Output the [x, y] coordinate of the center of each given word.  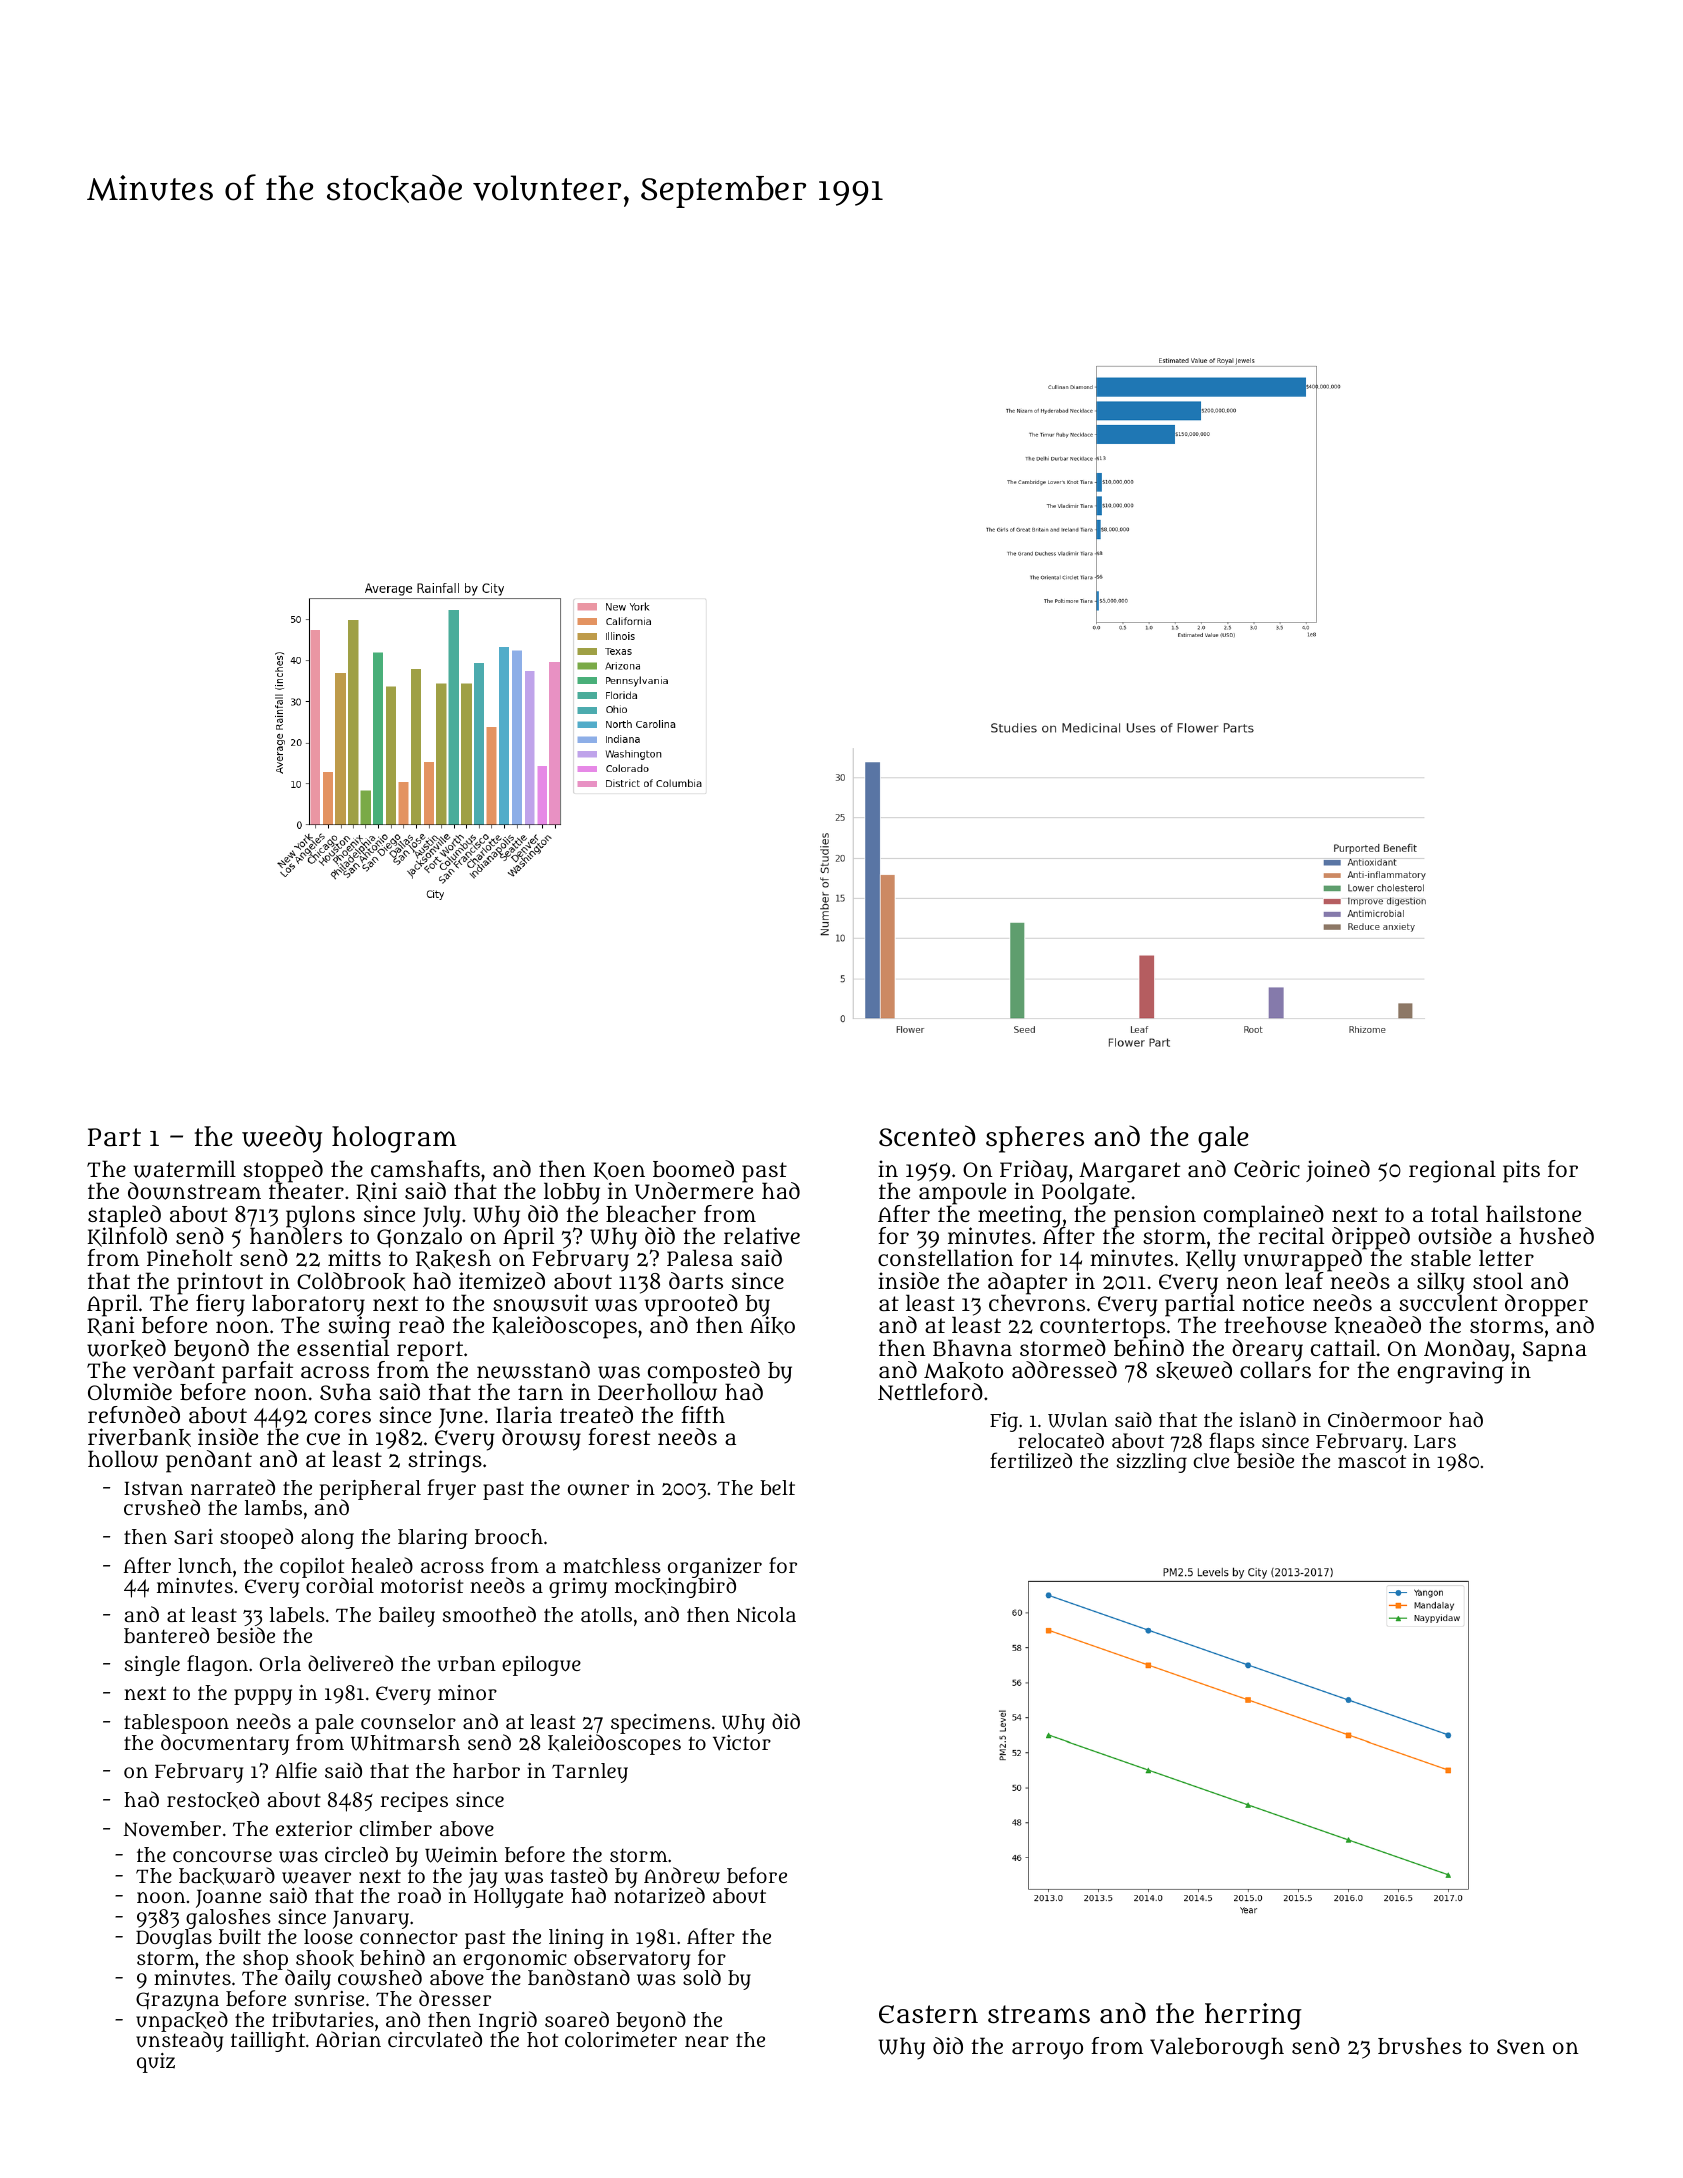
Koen [619, 1171]
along [327, 1539]
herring [1253, 2016]
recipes [414, 1802]
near [707, 2041]
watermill [185, 1169]
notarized [659, 1896]
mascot [1372, 1461]
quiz [156, 2063]
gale [1223, 1139]
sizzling [1152, 1463]
